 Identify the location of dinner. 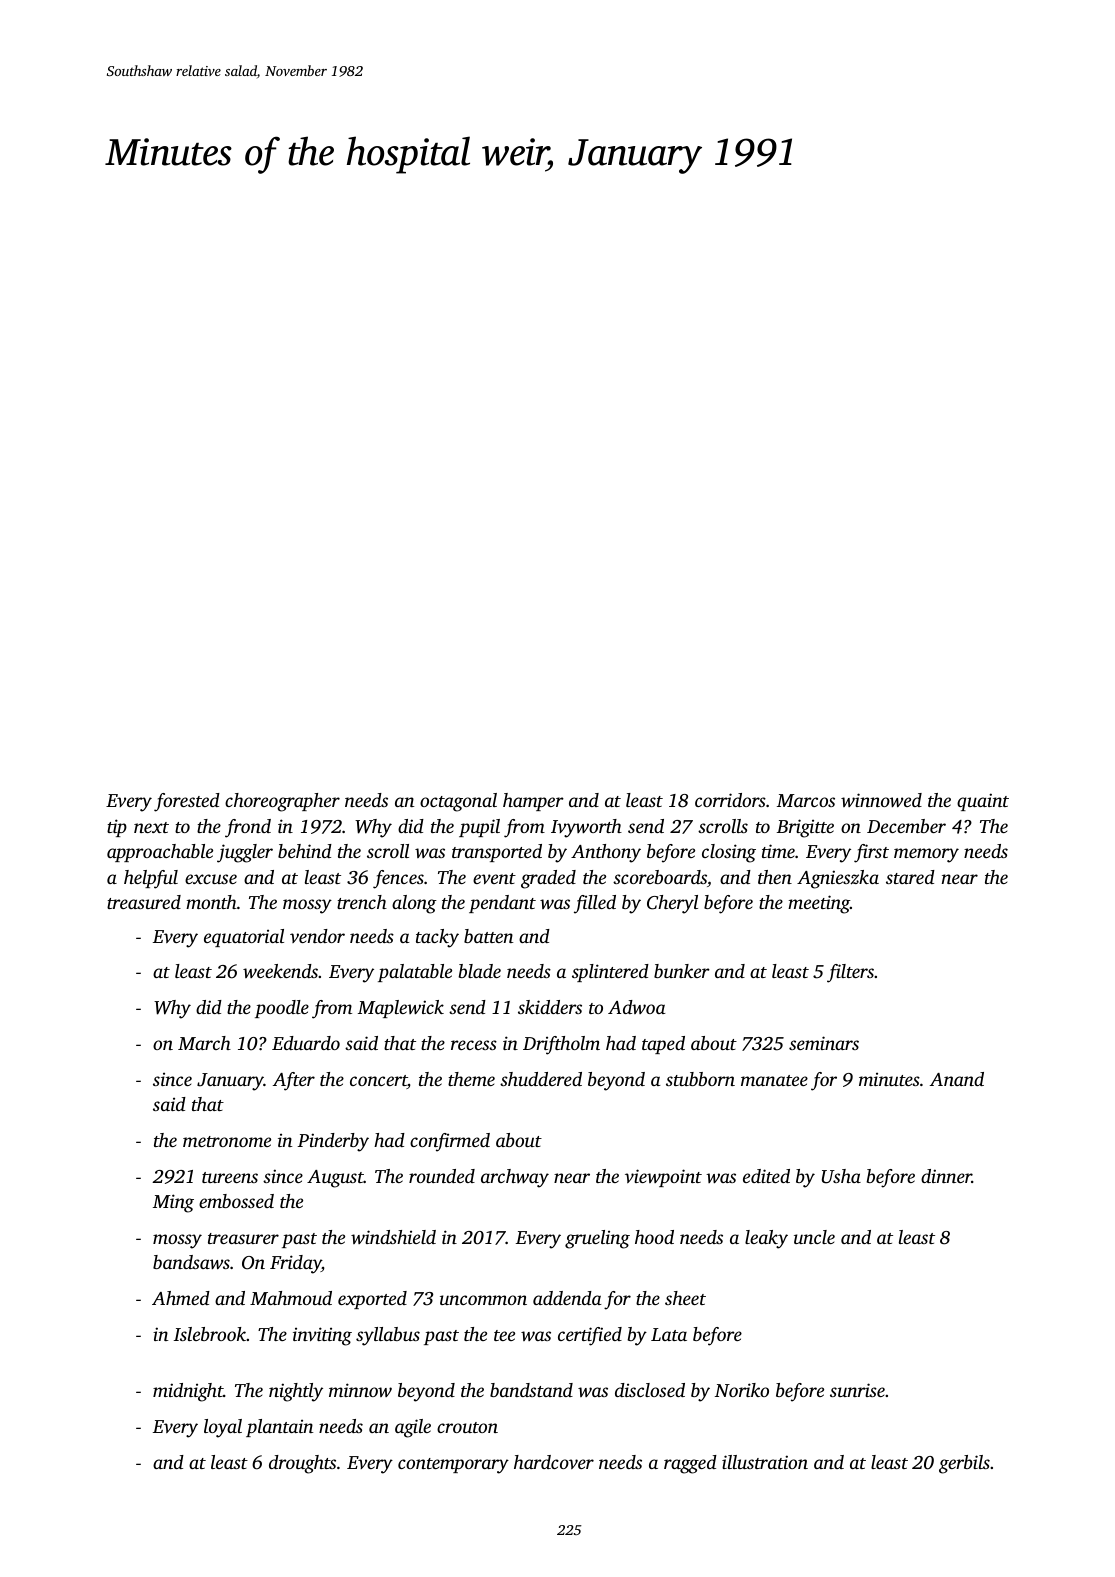
(946, 1176).
